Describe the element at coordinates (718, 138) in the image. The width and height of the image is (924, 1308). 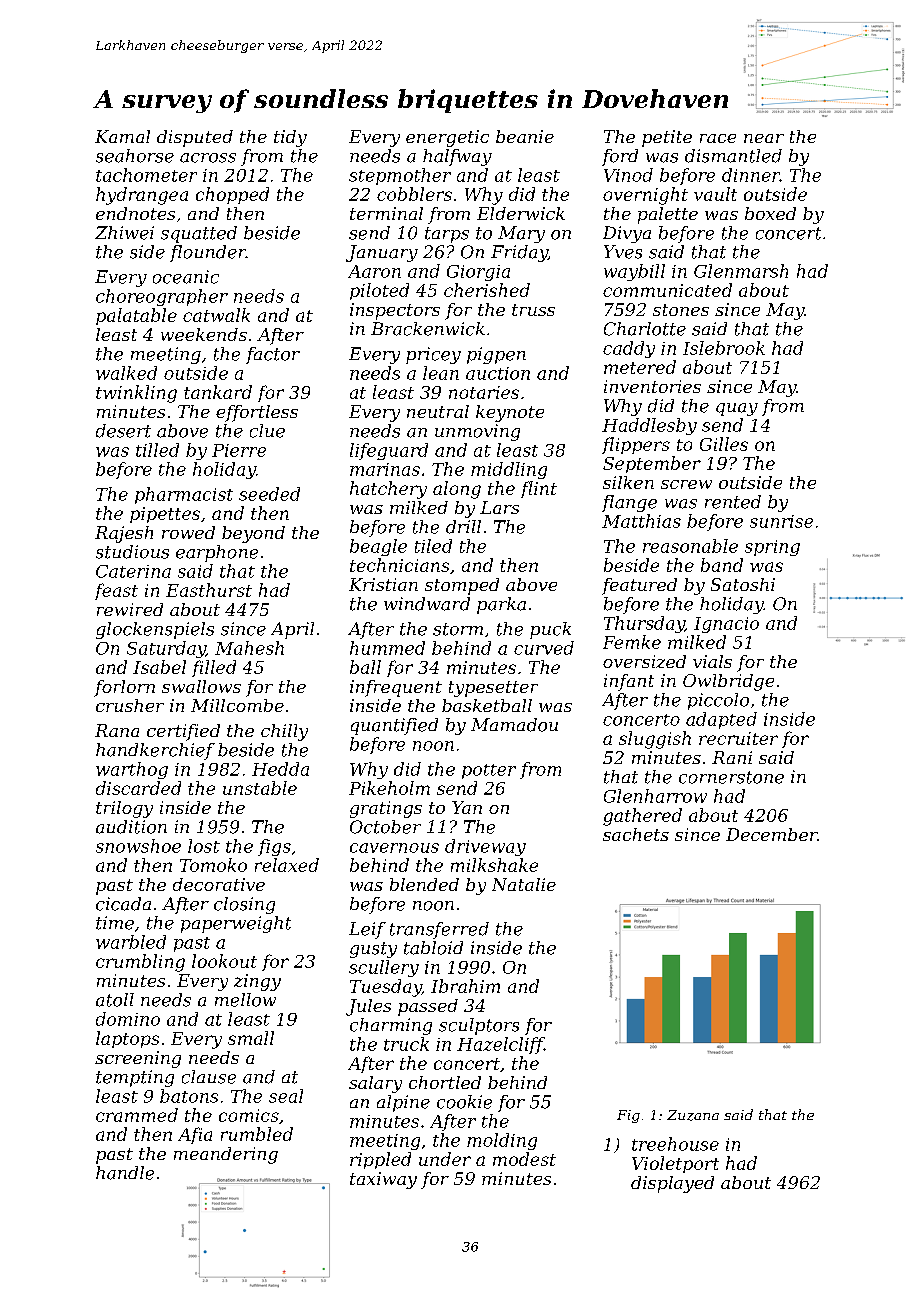
I see `race` at that location.
